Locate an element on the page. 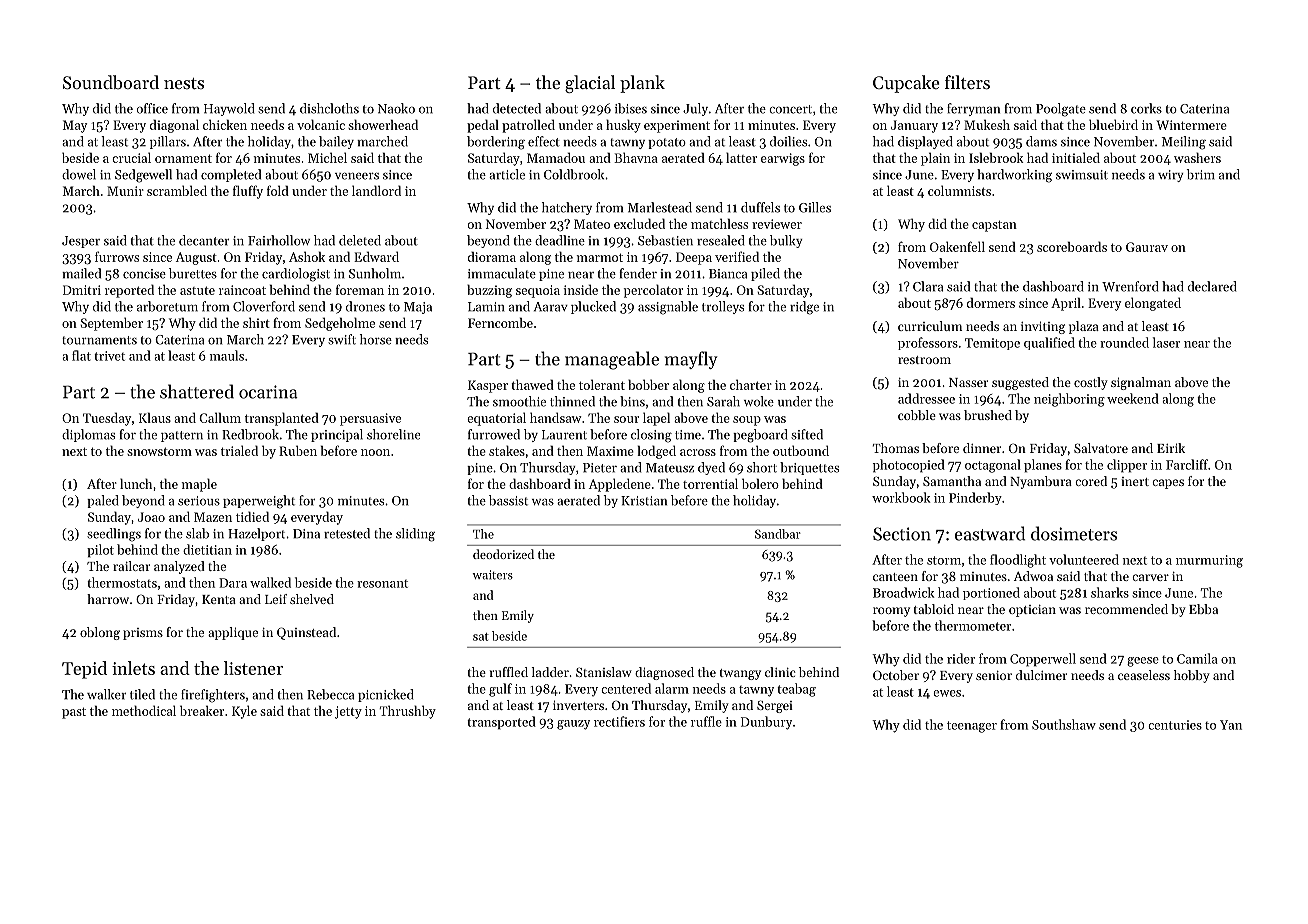 The width and height of the document is (1308, 924). stakes is located at coordinates (507, 450).
